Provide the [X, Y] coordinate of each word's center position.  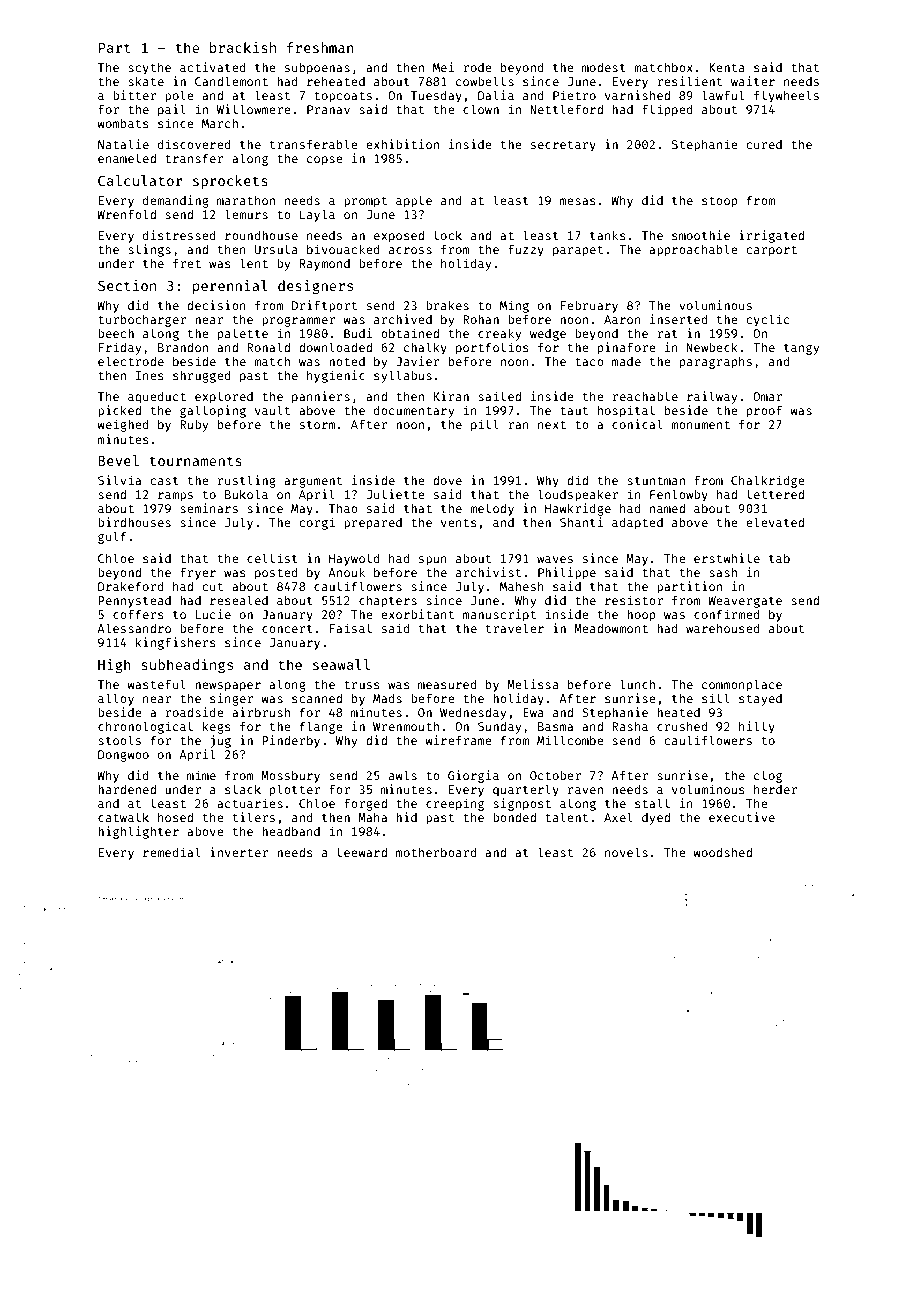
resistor [634, 600]
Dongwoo [123, 756]
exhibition [402, 144]
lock [447, 235]
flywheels [786, 96]
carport [771, 251]
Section [127, 285]
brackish [243, 47]
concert [287, 629]
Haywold [354, 559]
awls [403, 775]
